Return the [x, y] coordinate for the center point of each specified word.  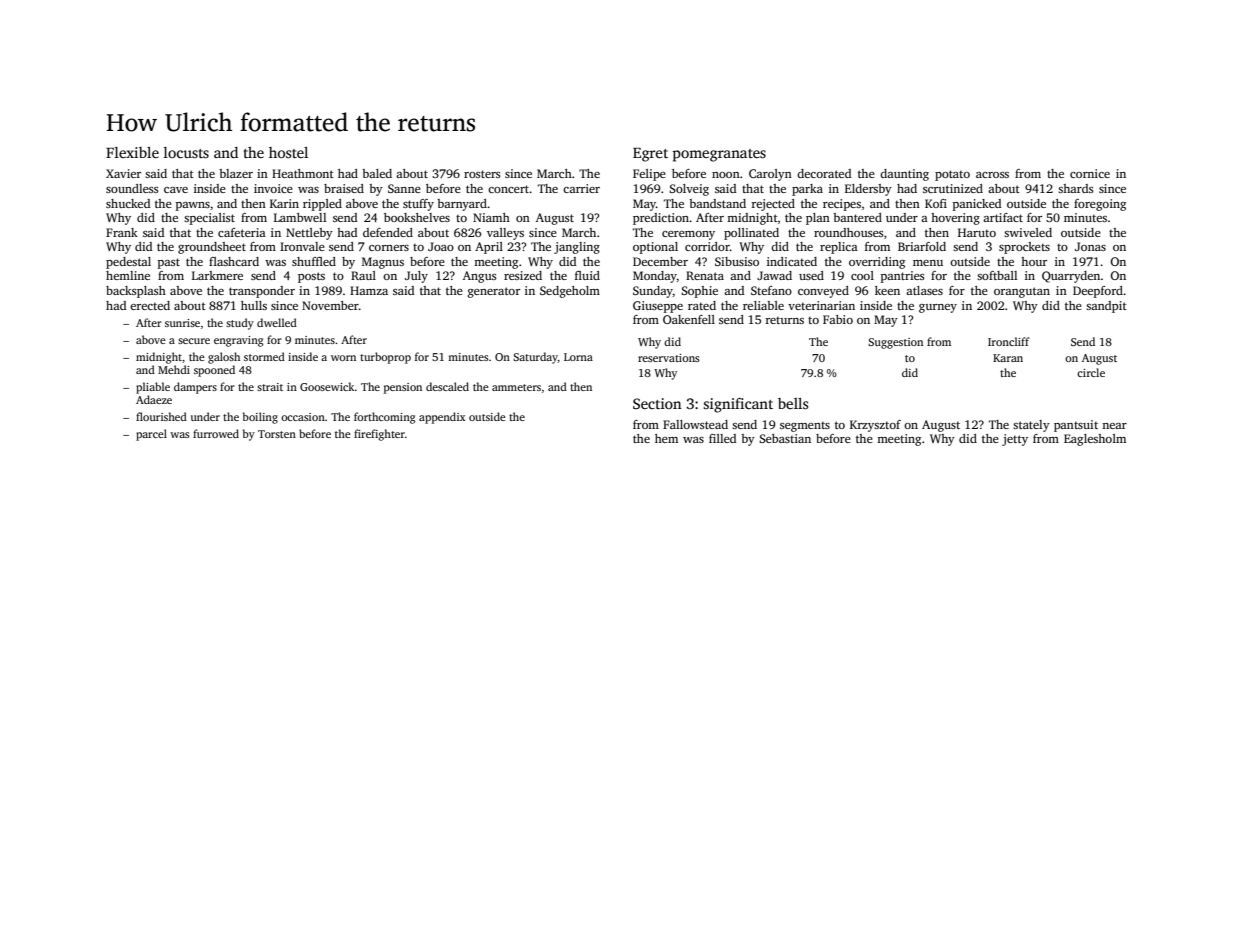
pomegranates [719, 155]
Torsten [277, 434]
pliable [153, 388]
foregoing [1100, 205]
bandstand [717, 203]
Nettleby [309, 234]
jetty [1015, 440]
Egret [650, 155]
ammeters [516, 387]
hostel [288, 152]
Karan [1008, 358]
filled [722, 438]
